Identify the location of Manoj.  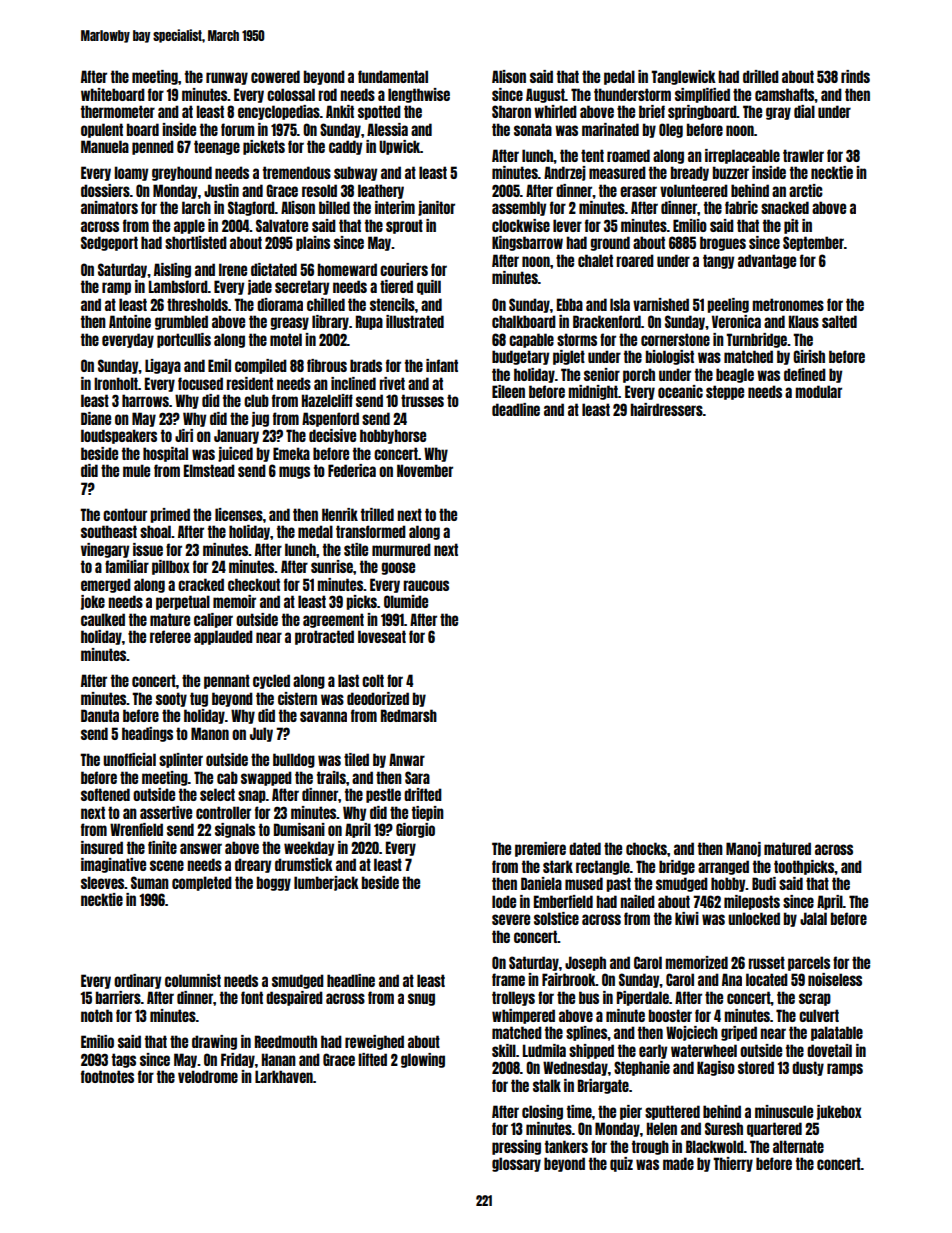
(743, 849).
